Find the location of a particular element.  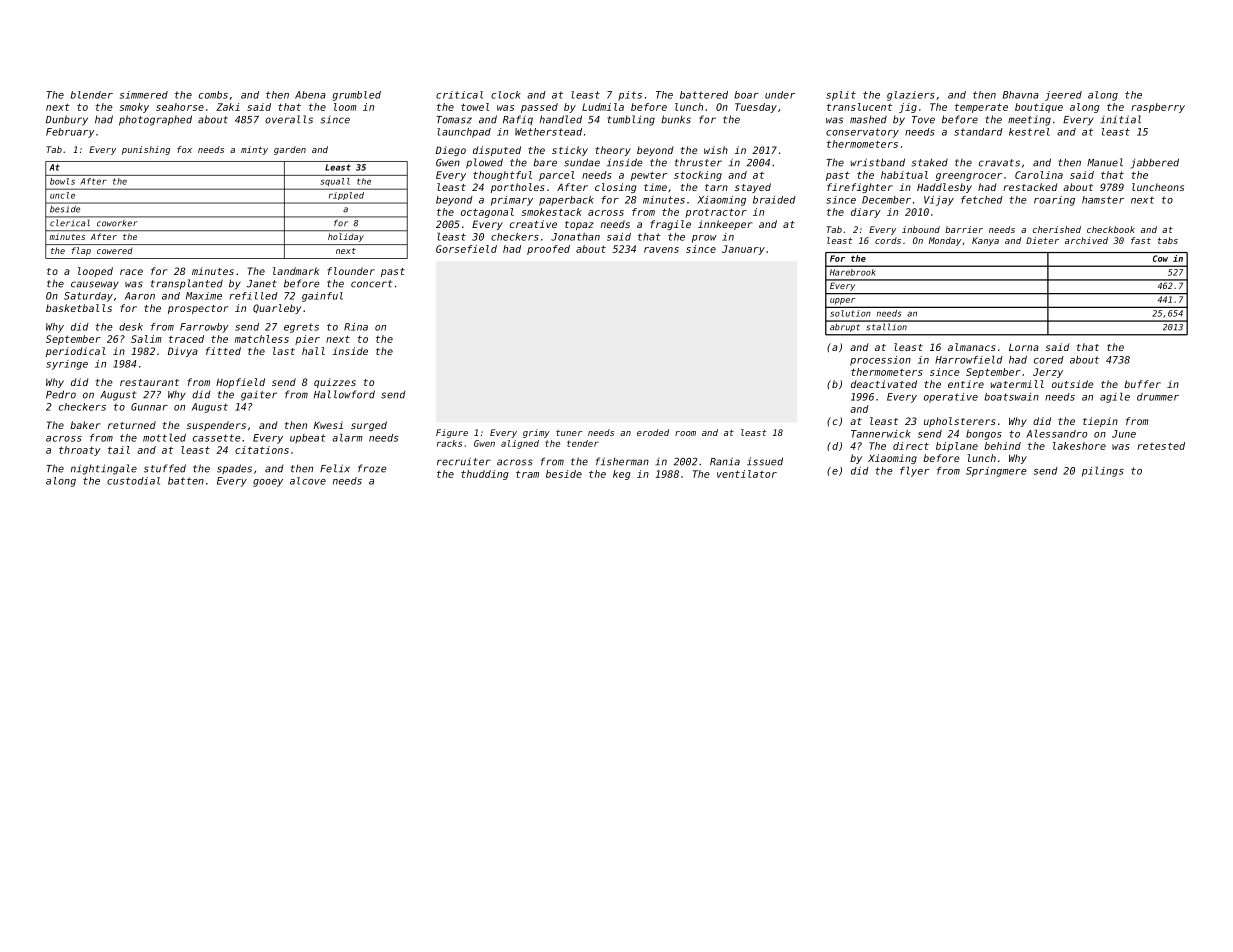

citations is located at coordinates (262, 450).
